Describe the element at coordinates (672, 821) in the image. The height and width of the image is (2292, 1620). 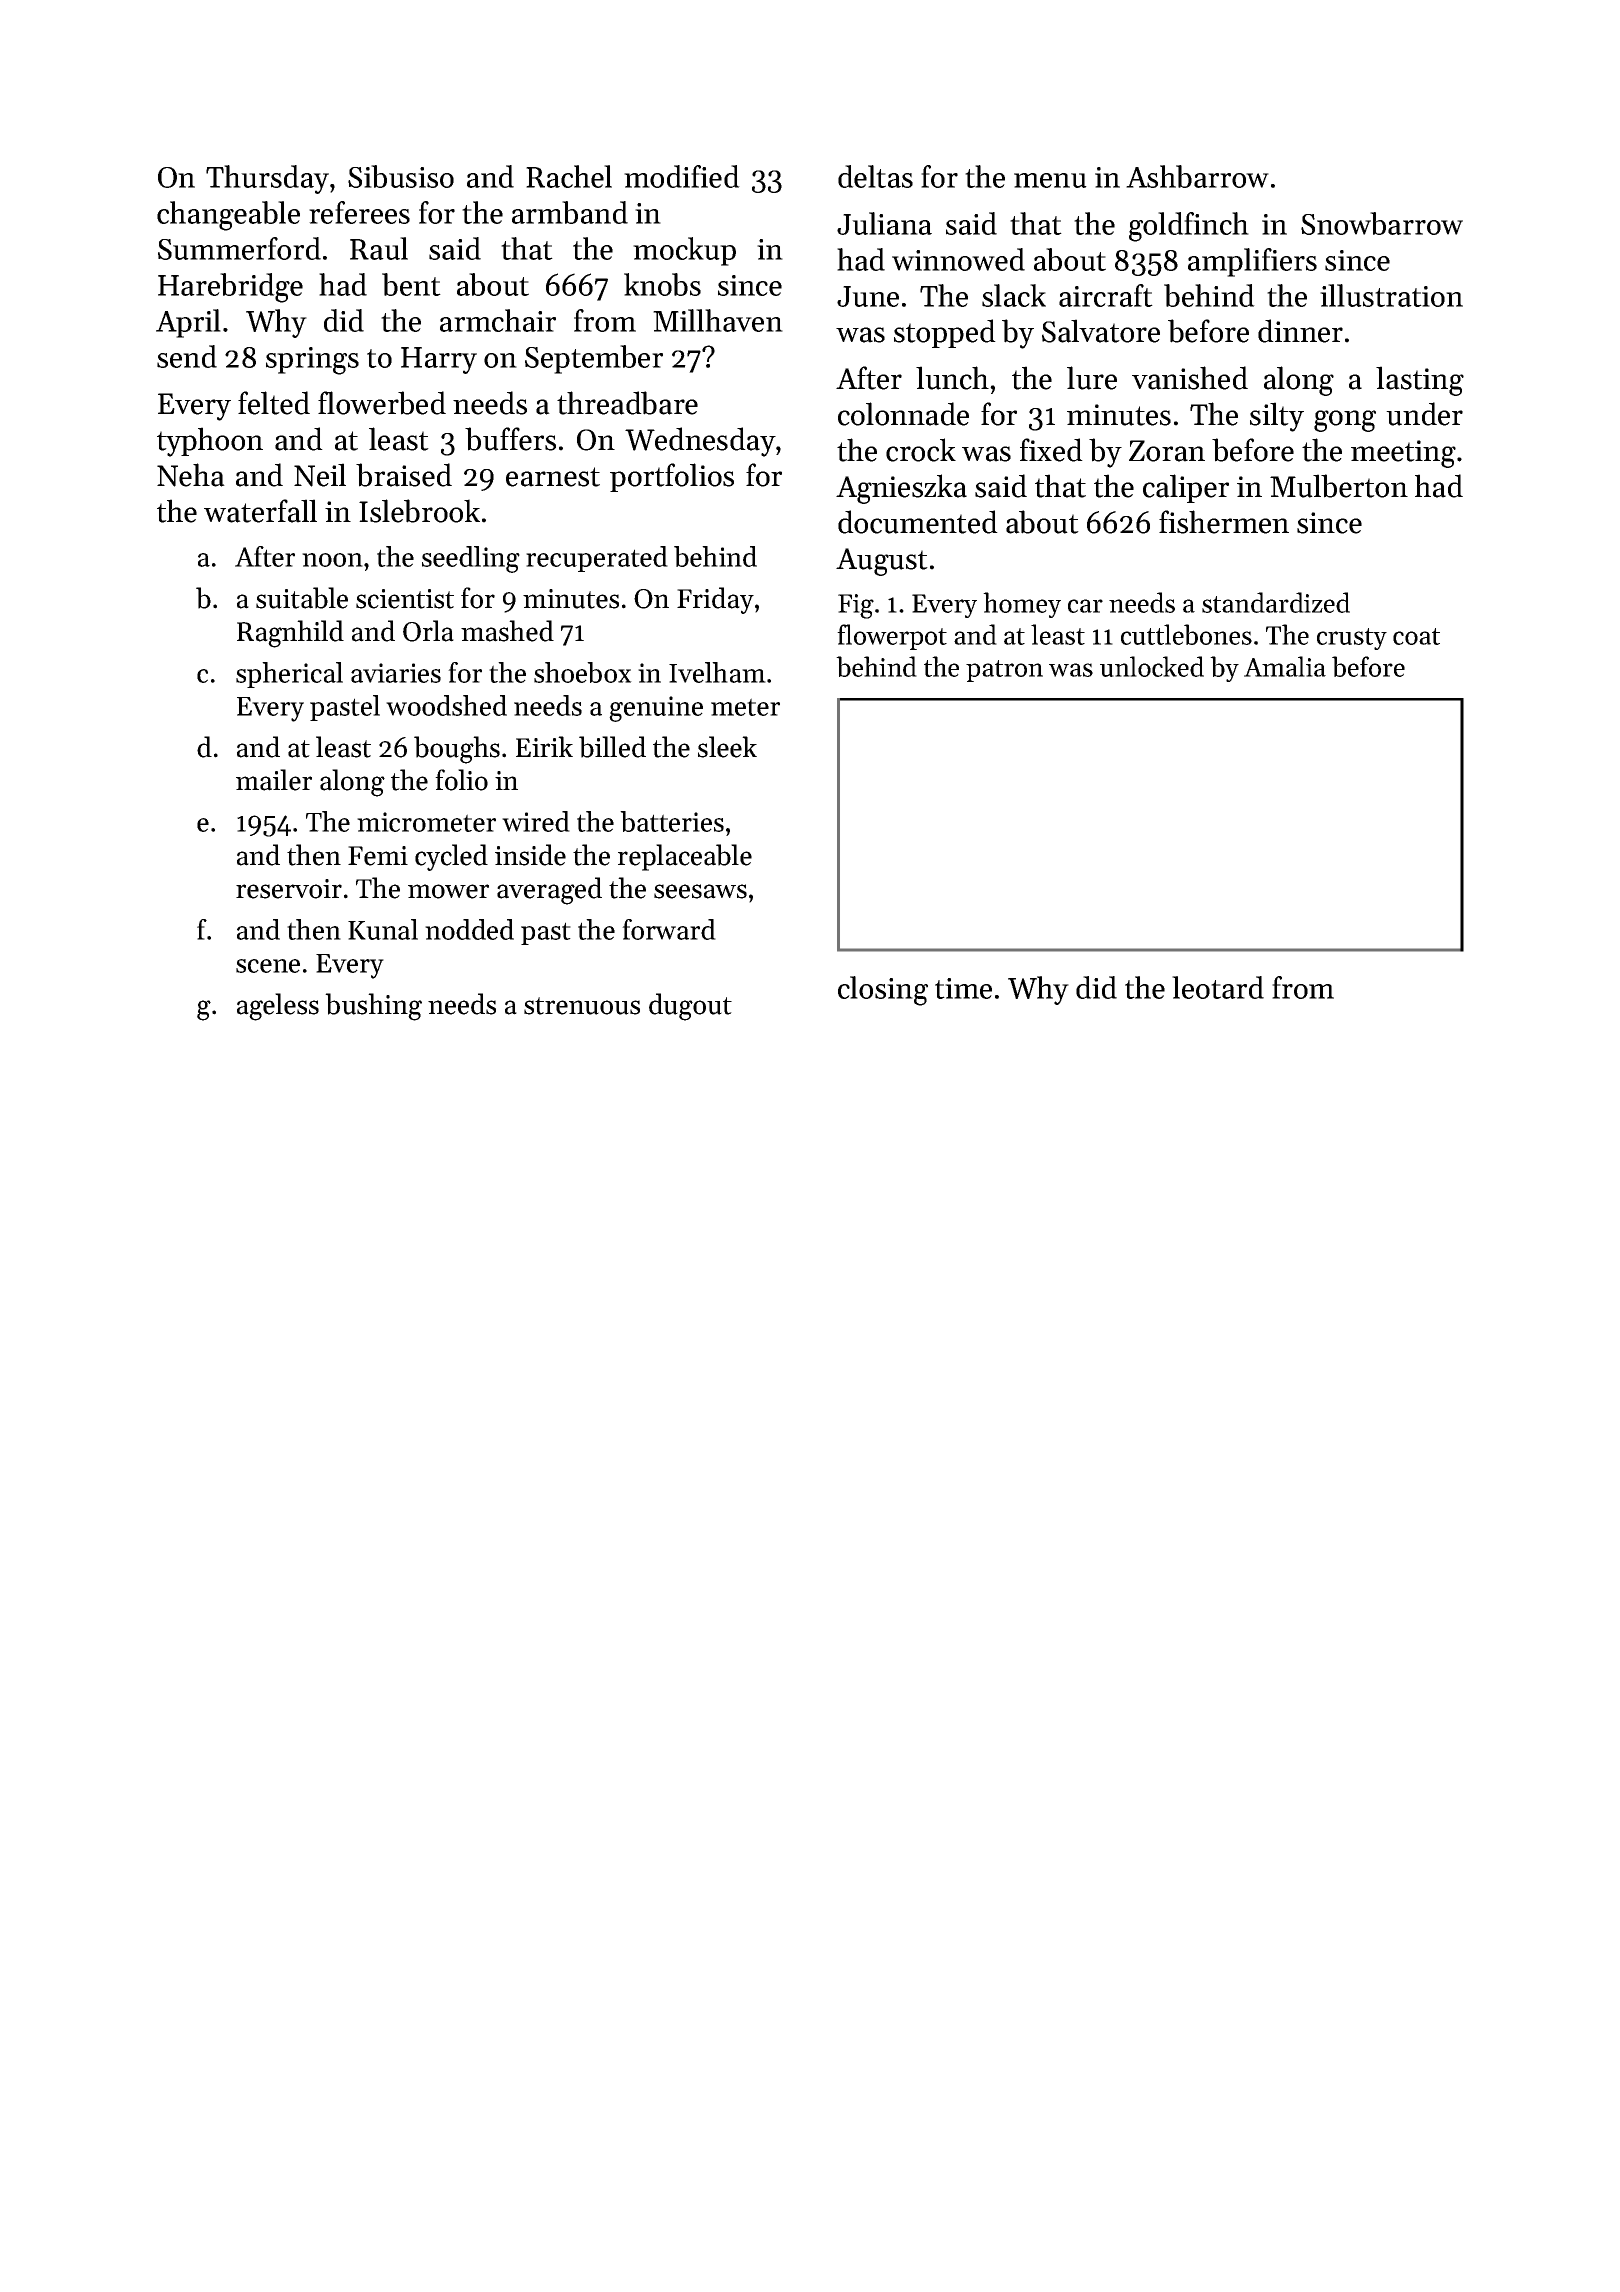
I see `batteries` at that location.
